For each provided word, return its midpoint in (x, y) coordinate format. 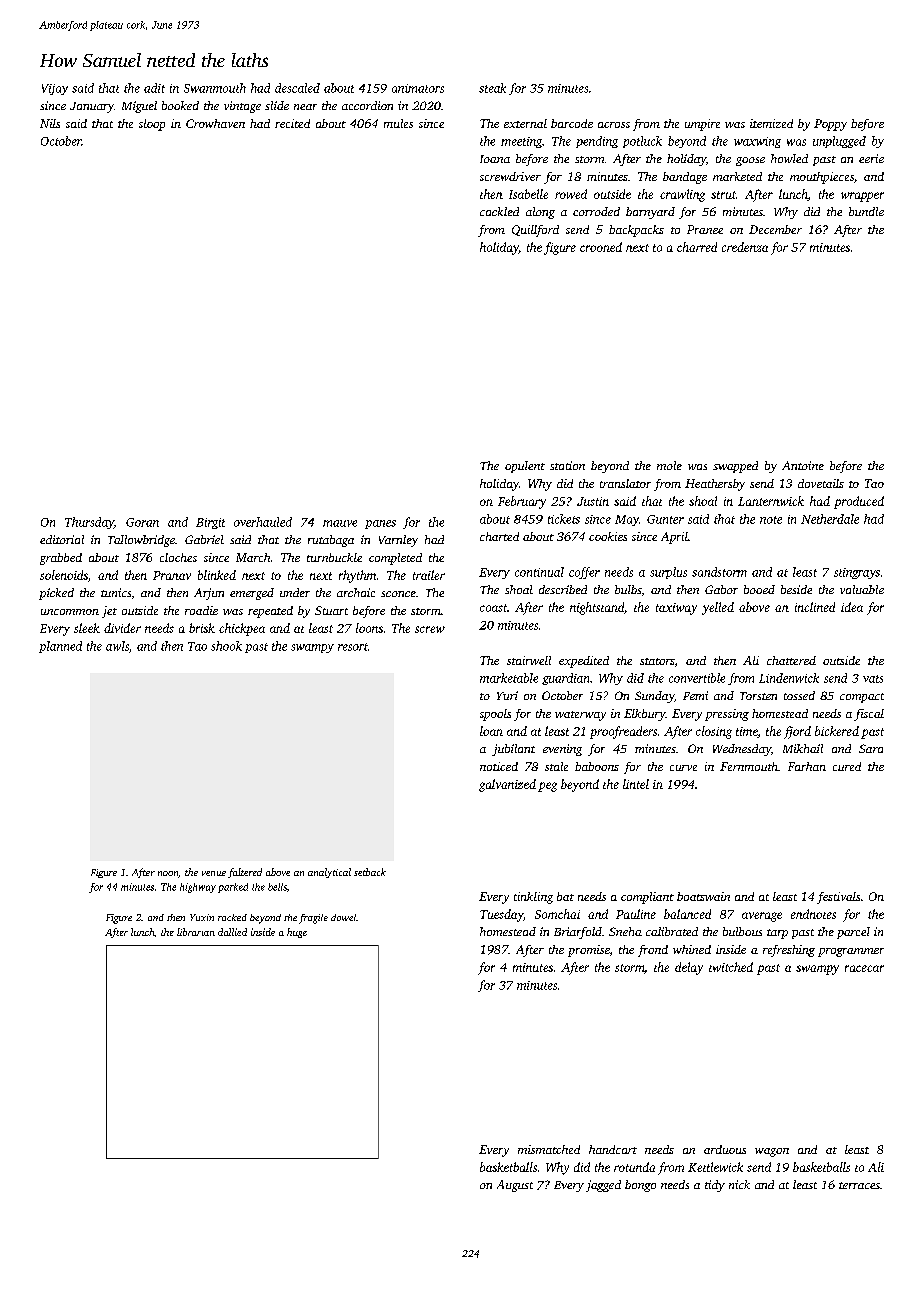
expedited (584, 662)
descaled (297, 88)
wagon (772, 1152)
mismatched (549, 1149)
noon (168, 874)
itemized (771, 123)
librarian (196, 932)
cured (847, 766)
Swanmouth (215, 88)
